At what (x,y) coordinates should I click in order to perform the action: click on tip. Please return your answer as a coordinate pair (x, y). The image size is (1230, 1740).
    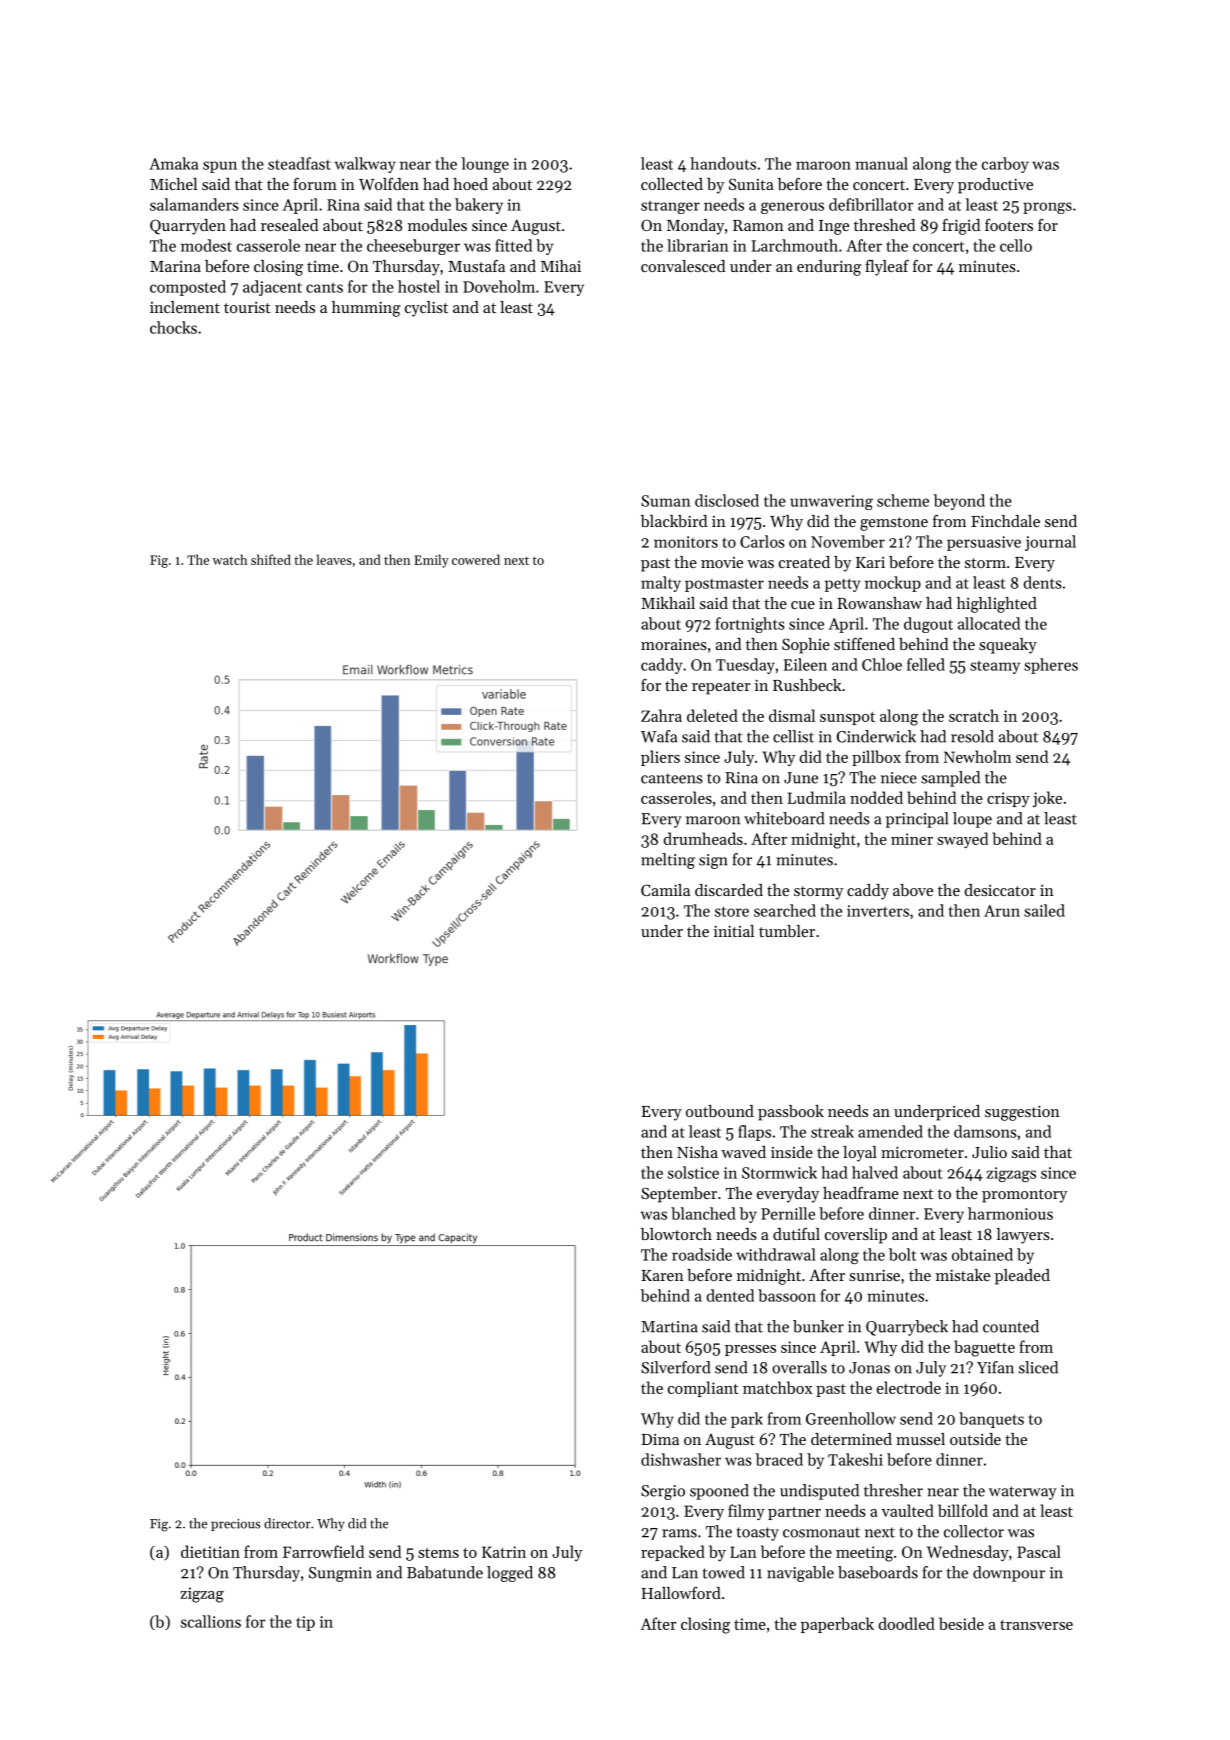
    Looking at the image, I should click on (305, 1623).
